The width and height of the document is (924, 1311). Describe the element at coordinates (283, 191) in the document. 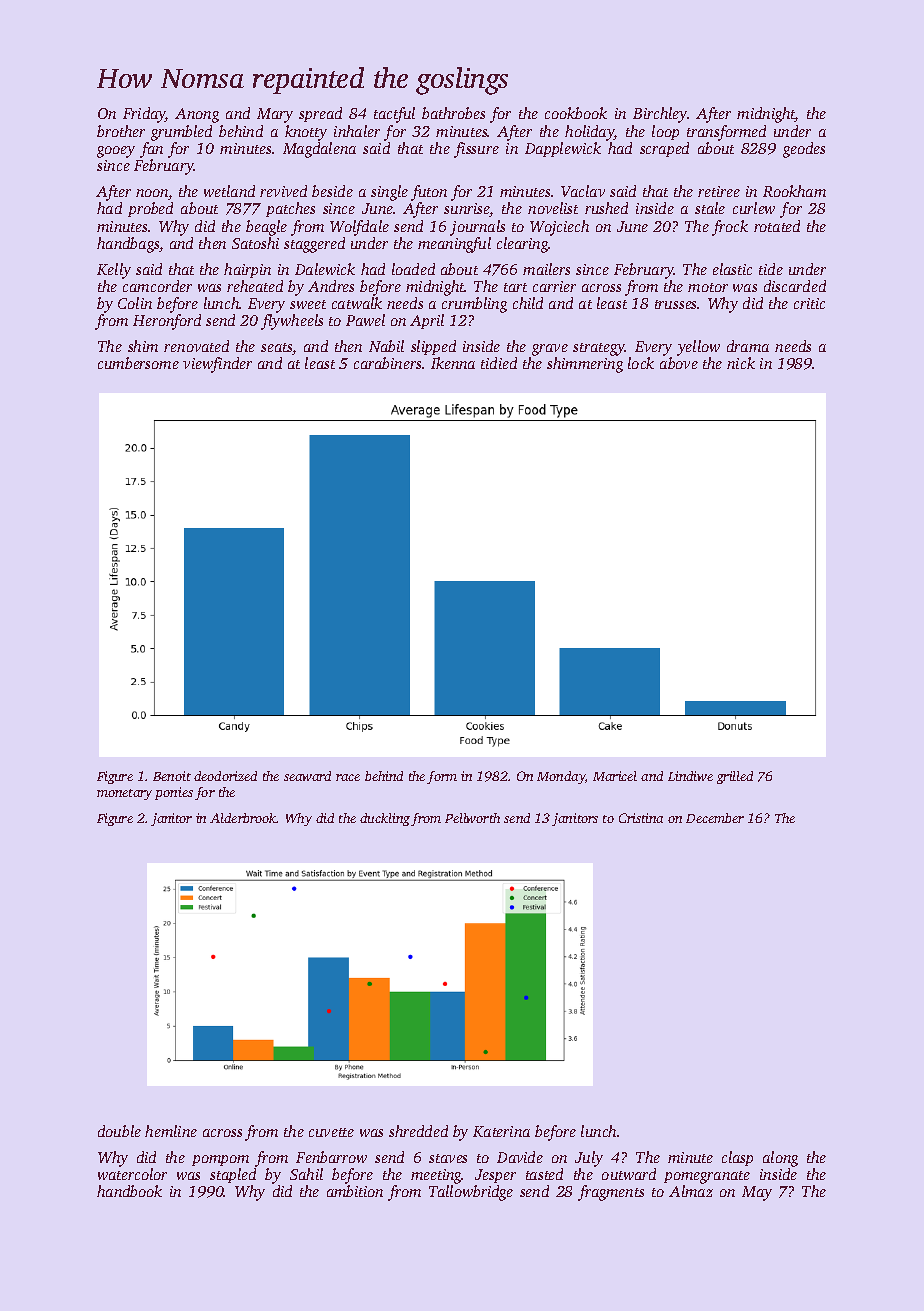

I see `revived` at that location.
